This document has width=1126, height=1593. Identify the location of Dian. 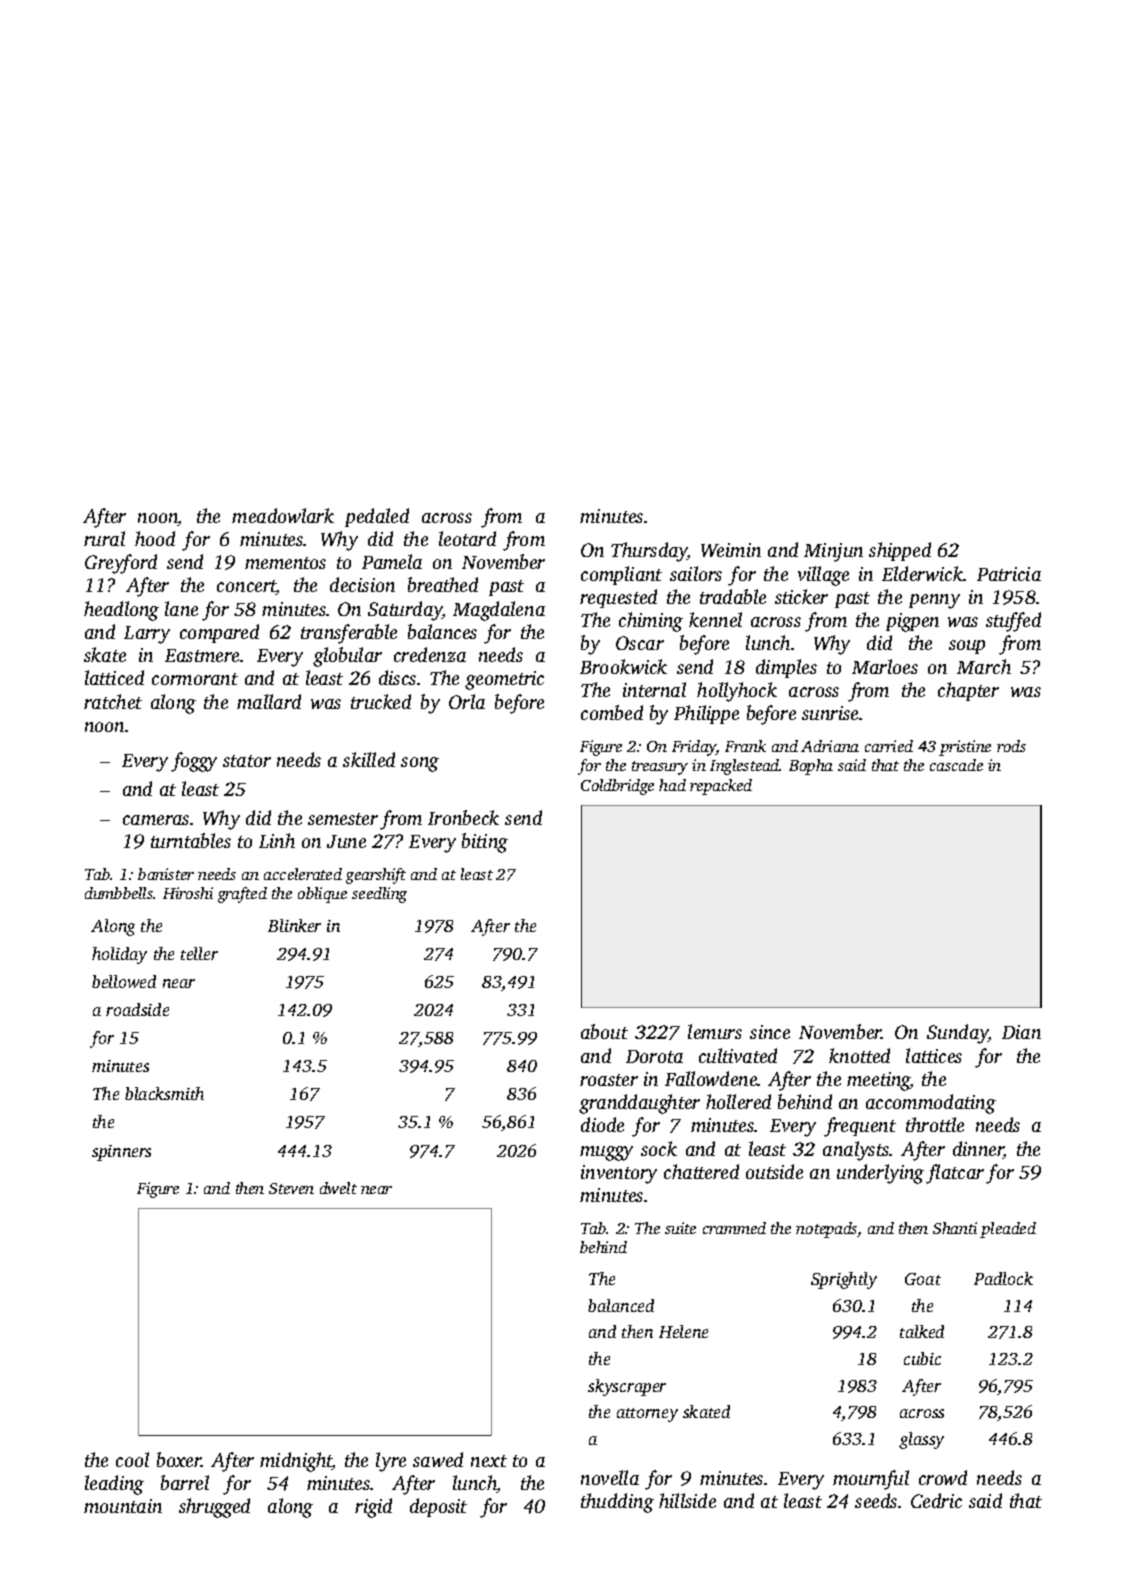
(1021, 1032).
